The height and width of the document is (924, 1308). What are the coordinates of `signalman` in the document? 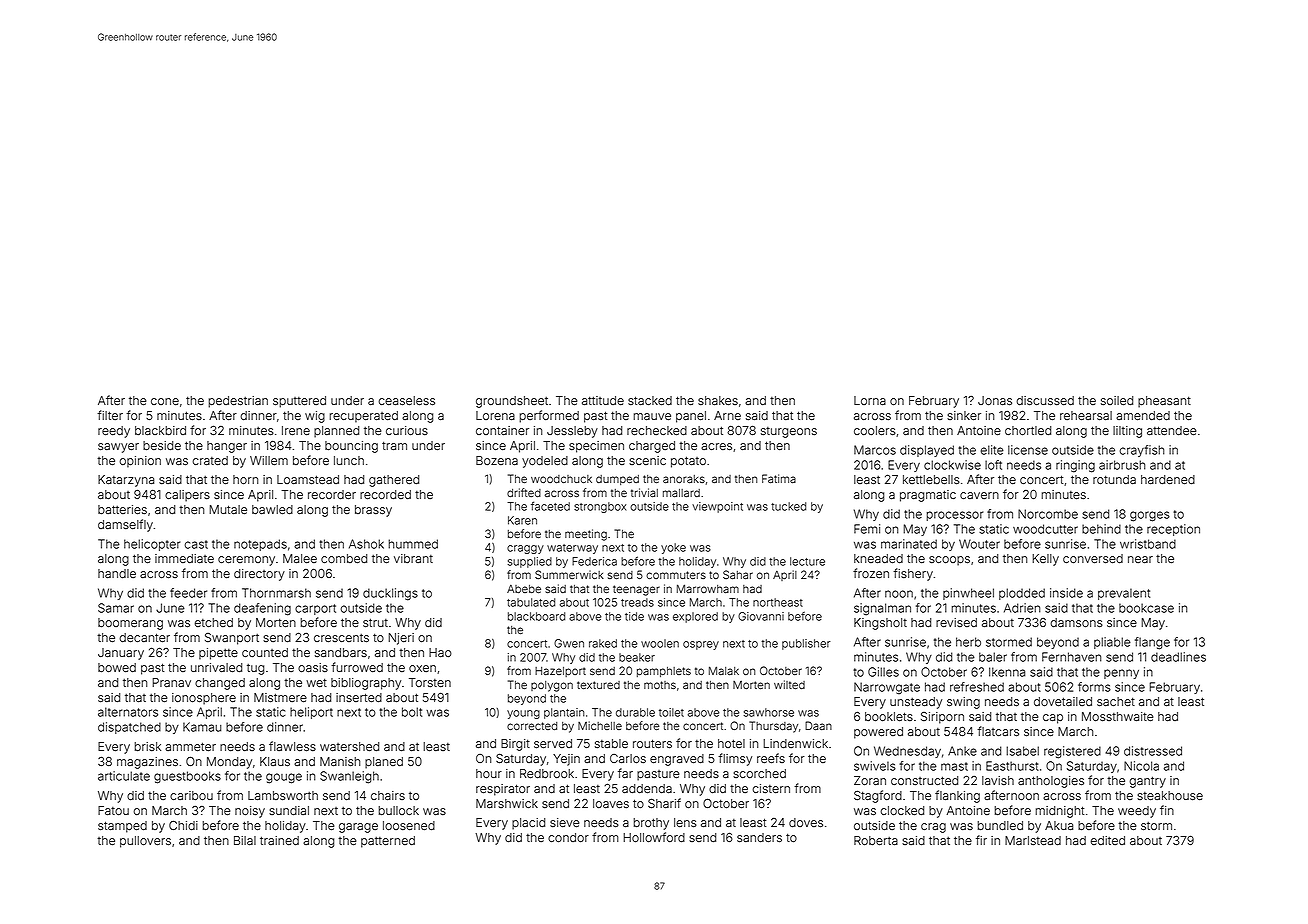 It's located at (882, 609).
